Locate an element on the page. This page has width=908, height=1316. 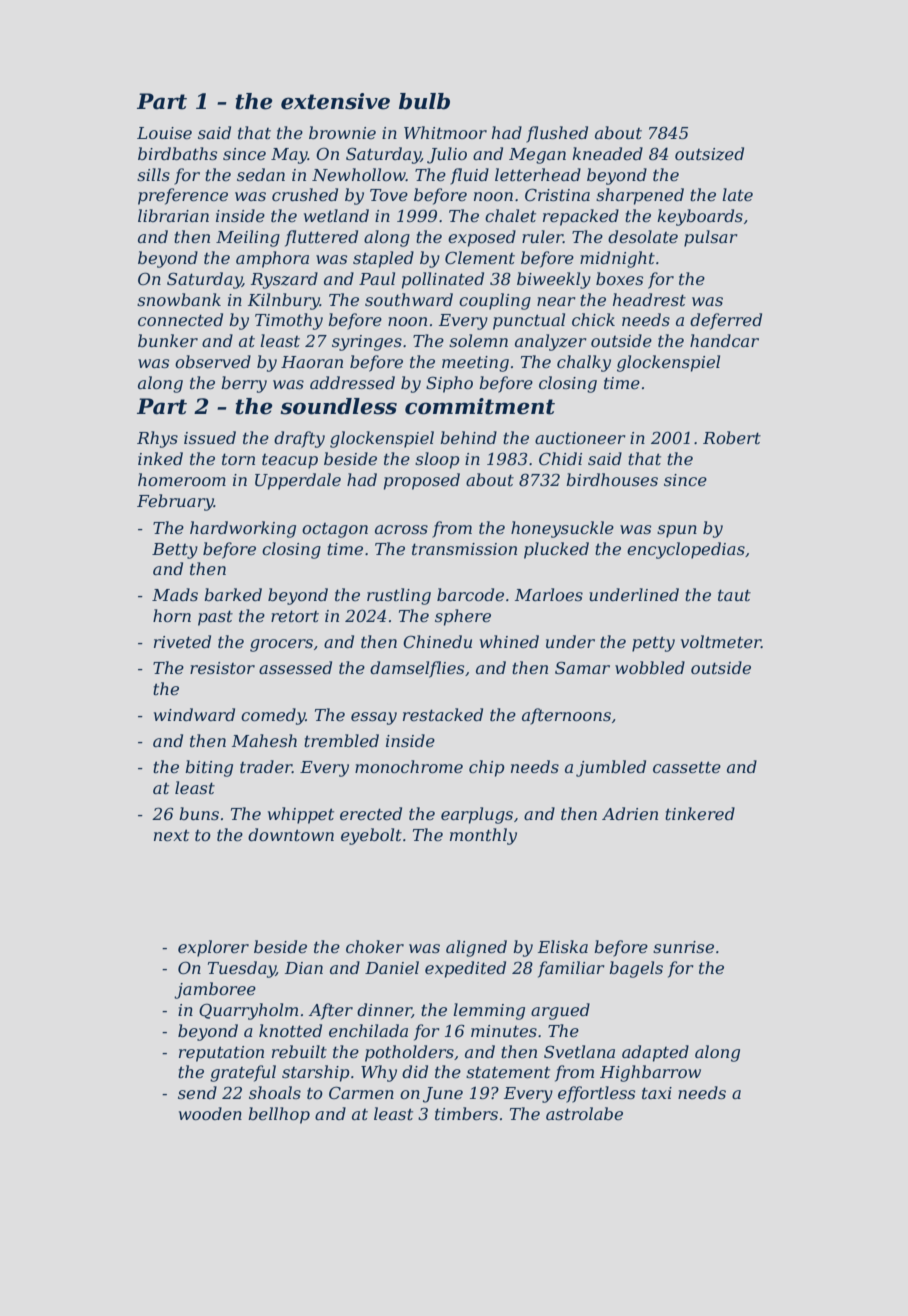
rustling is located at coordinates (399, 596).
